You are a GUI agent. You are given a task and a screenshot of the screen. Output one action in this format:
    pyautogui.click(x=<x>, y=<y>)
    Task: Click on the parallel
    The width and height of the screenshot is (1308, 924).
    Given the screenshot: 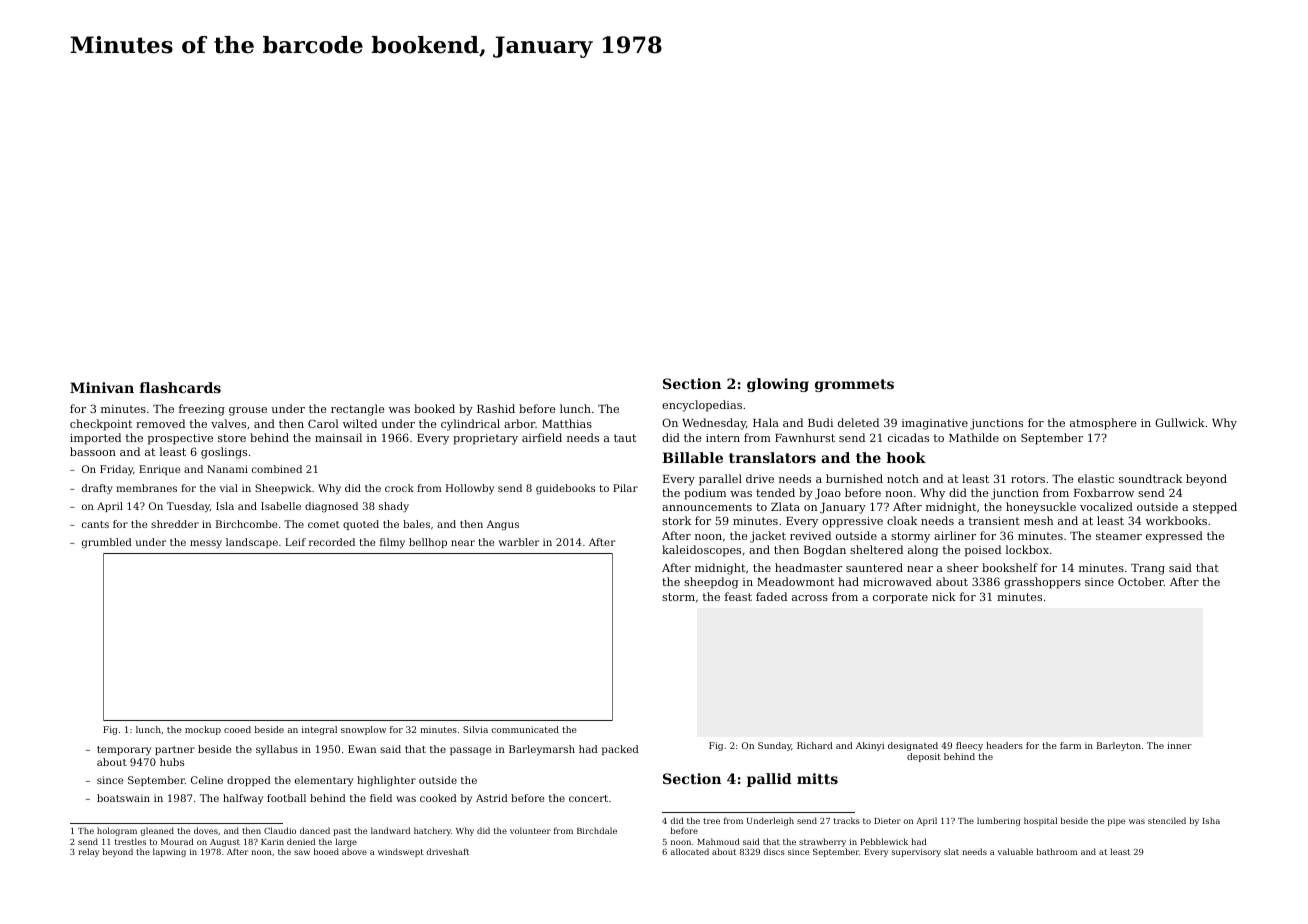 What is the action you would take?
    pyautogui.click(x=720, y=480)
